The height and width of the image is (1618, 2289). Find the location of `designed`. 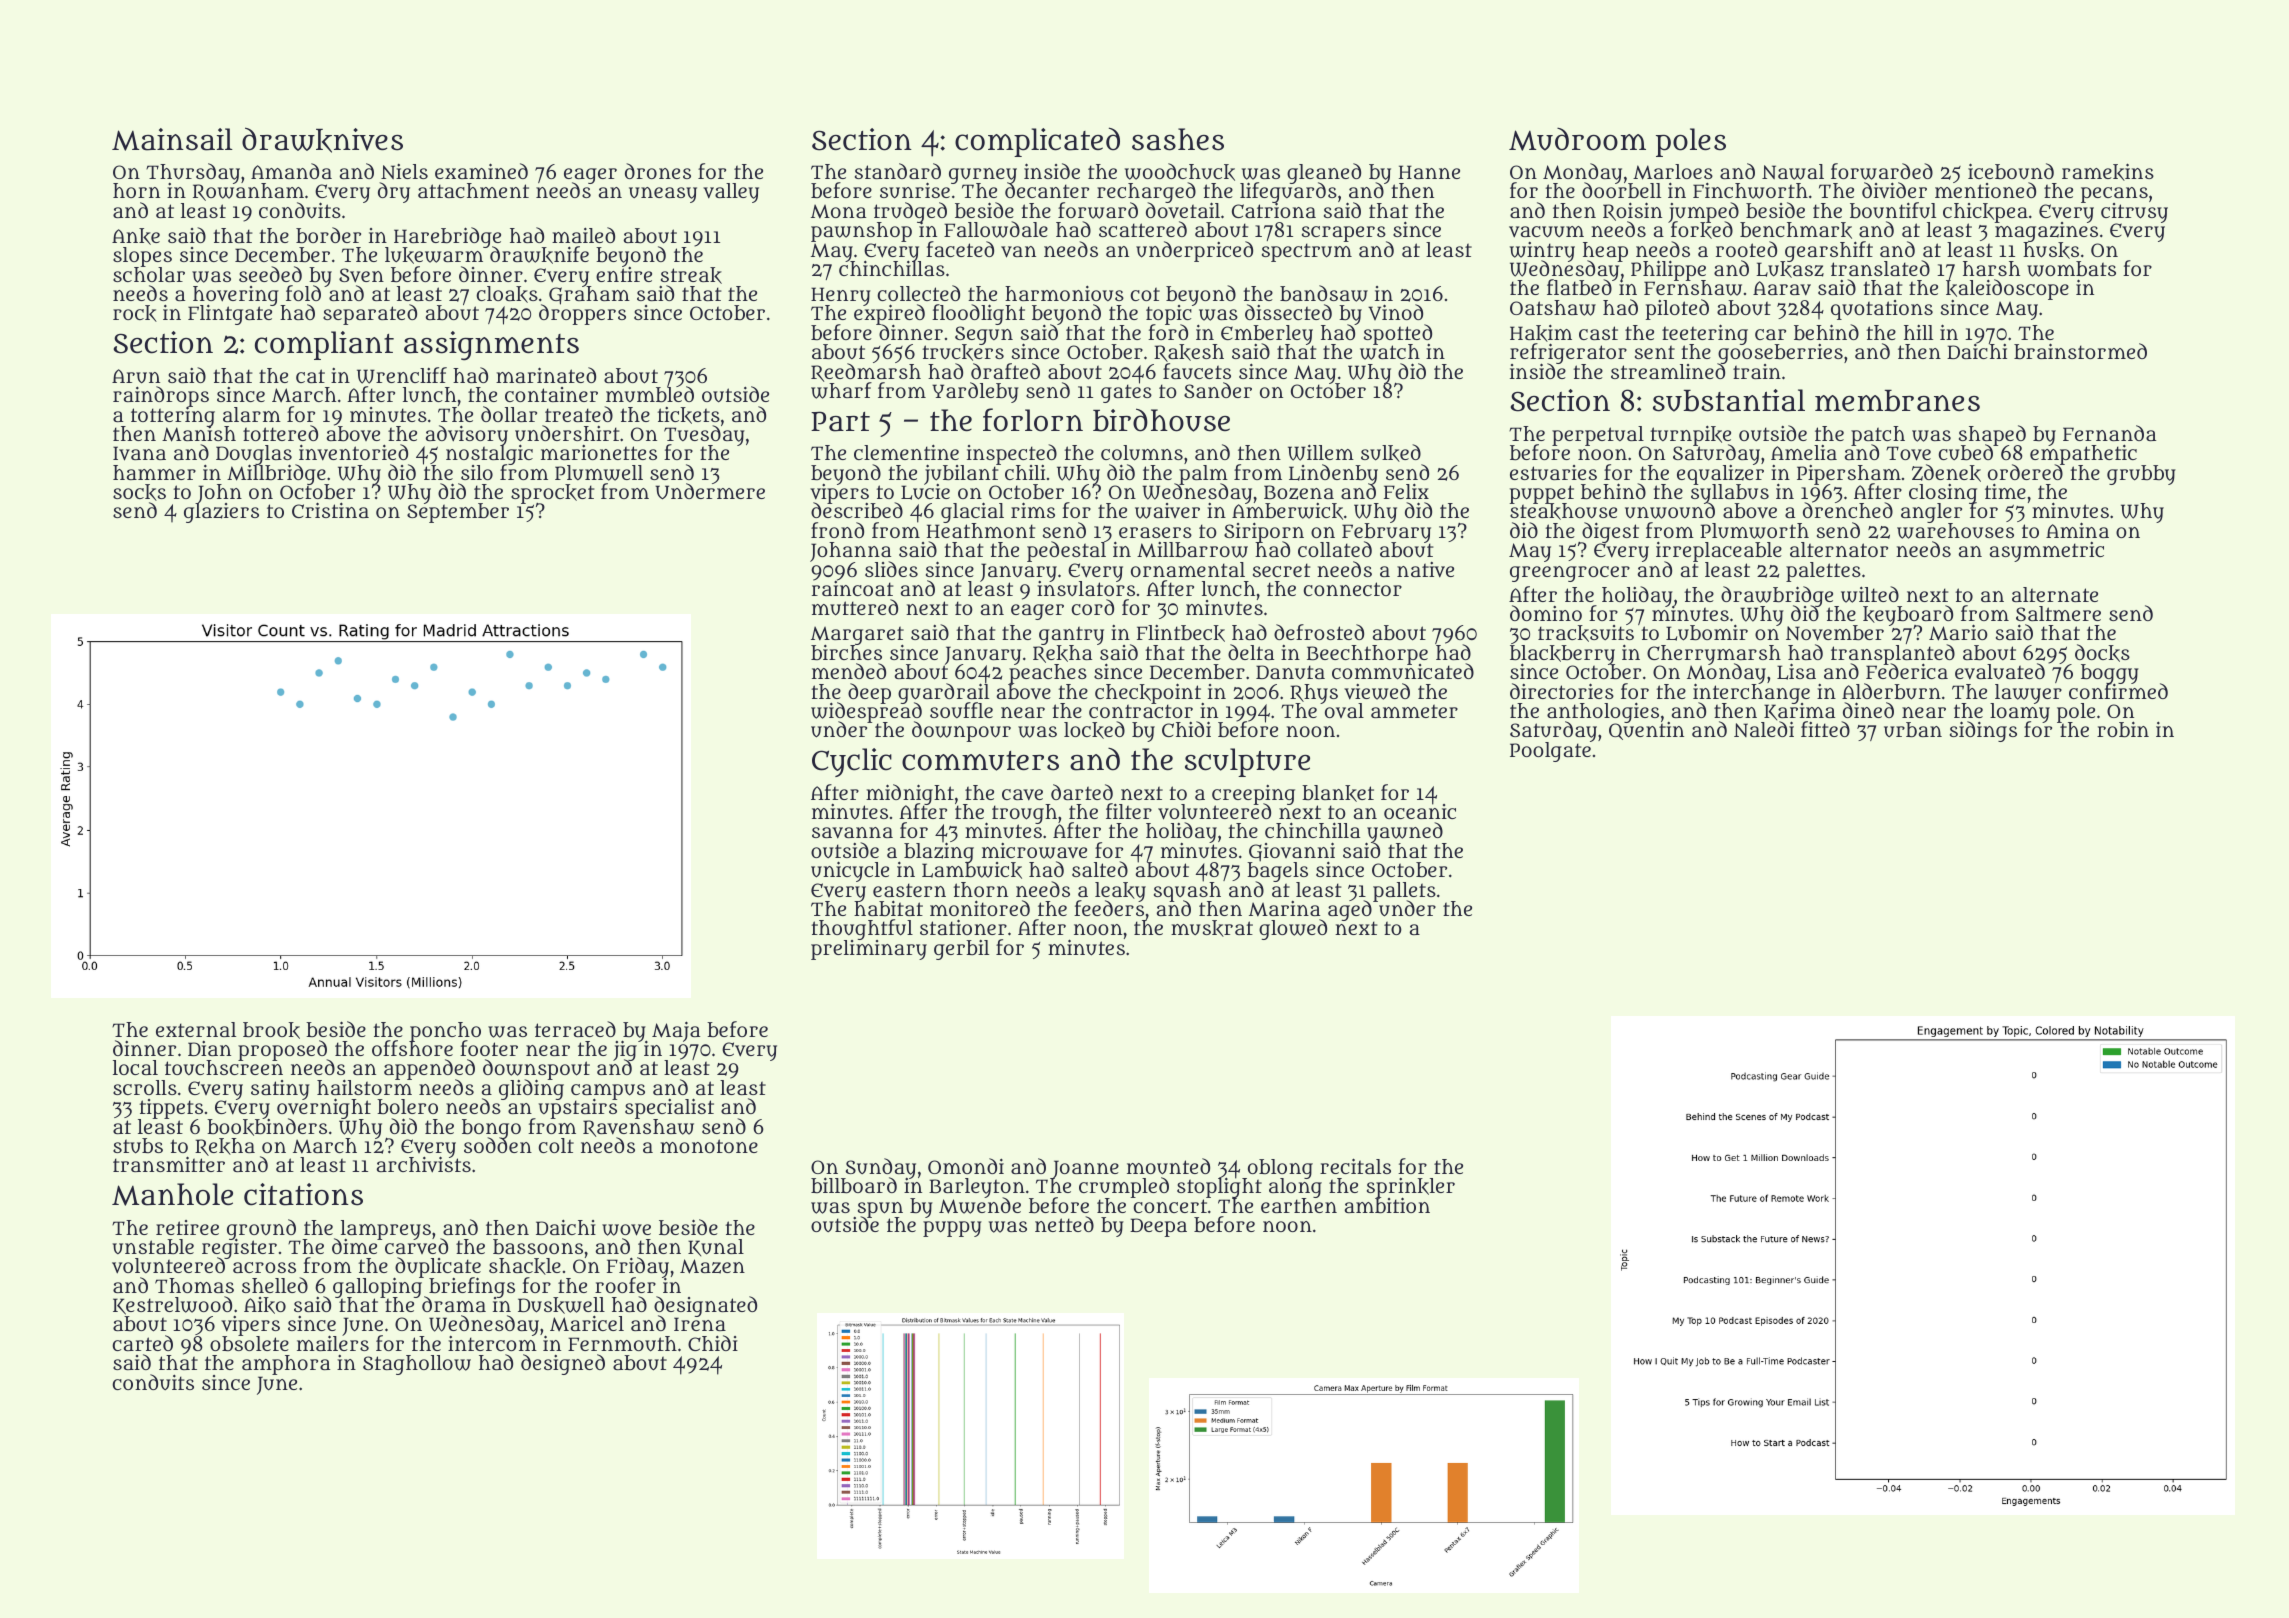

designed is located at coordinates (563, 1364).
